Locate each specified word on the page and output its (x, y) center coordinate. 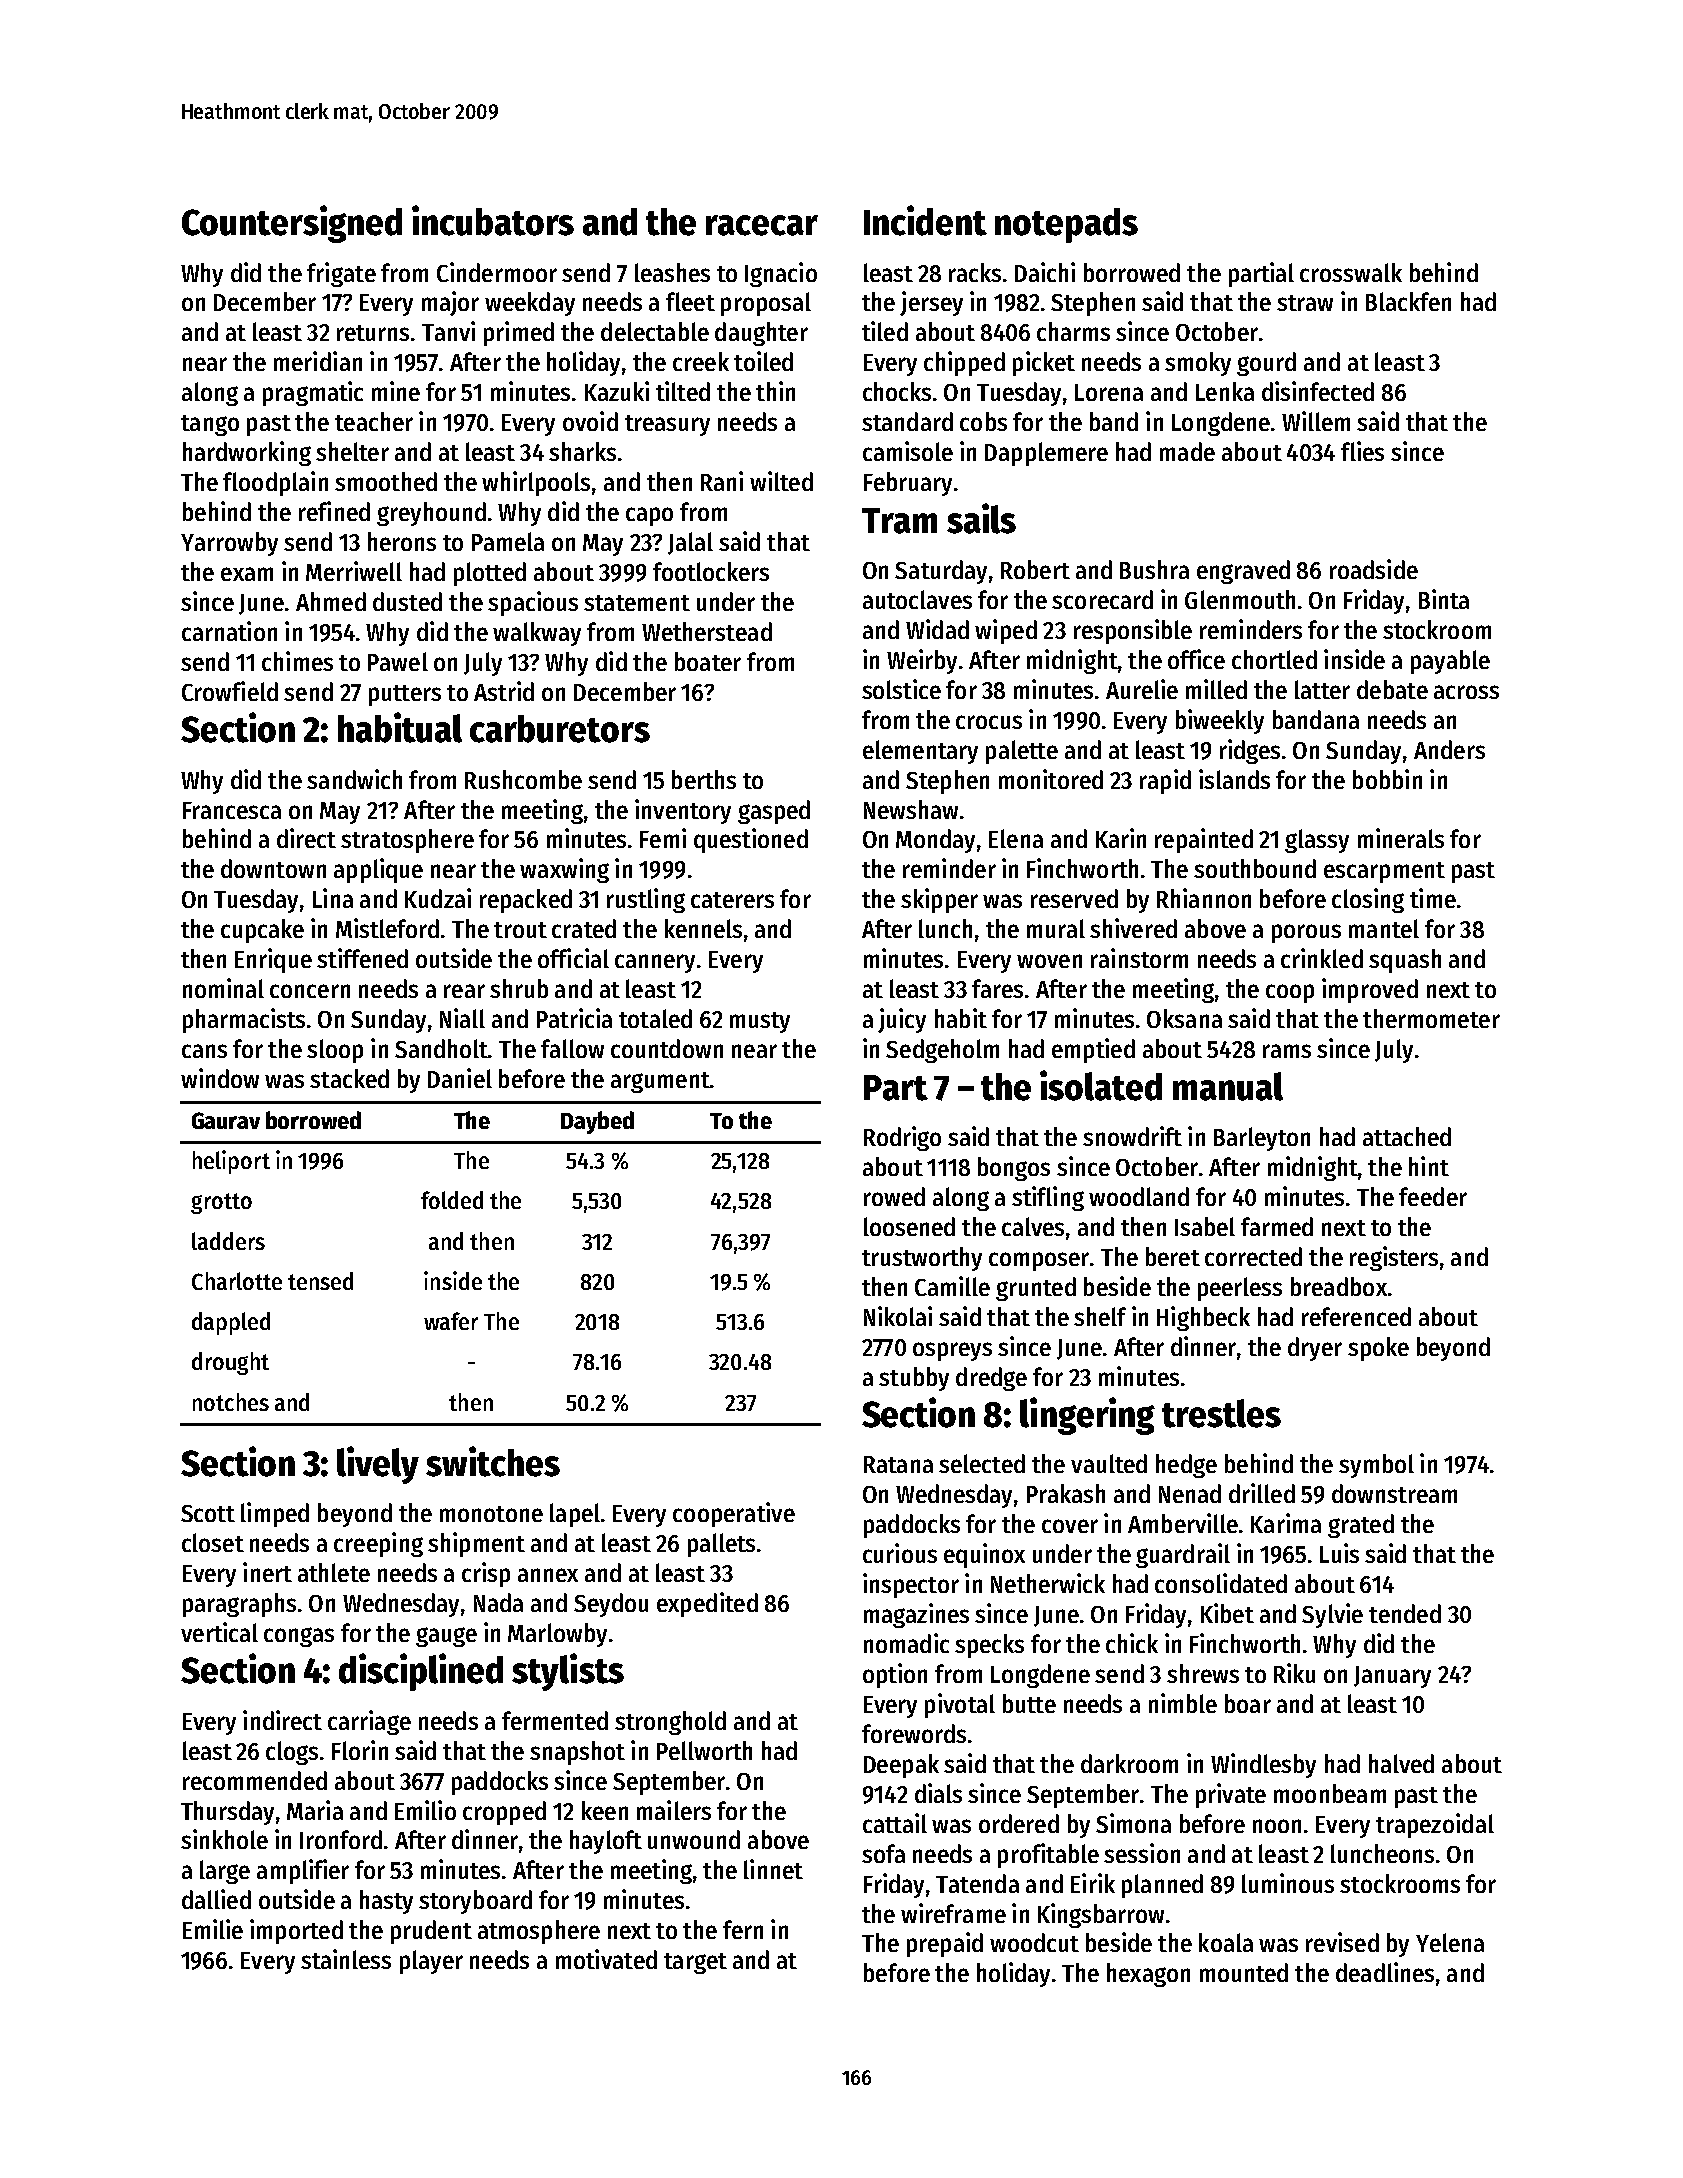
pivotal (960, 1705)
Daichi (1045, 272)
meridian (318, 361)
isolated (1101, 1085)
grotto (221, 1203)
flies (1362, 451)
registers (1394, 1258)
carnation (229, 631)
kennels (703, 928)
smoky (1198, 364)
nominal (223, 988)
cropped (504, 1813)
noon (1277, 1826)
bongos (1014, 1169)
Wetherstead (707, 631)
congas (299, 1637)
